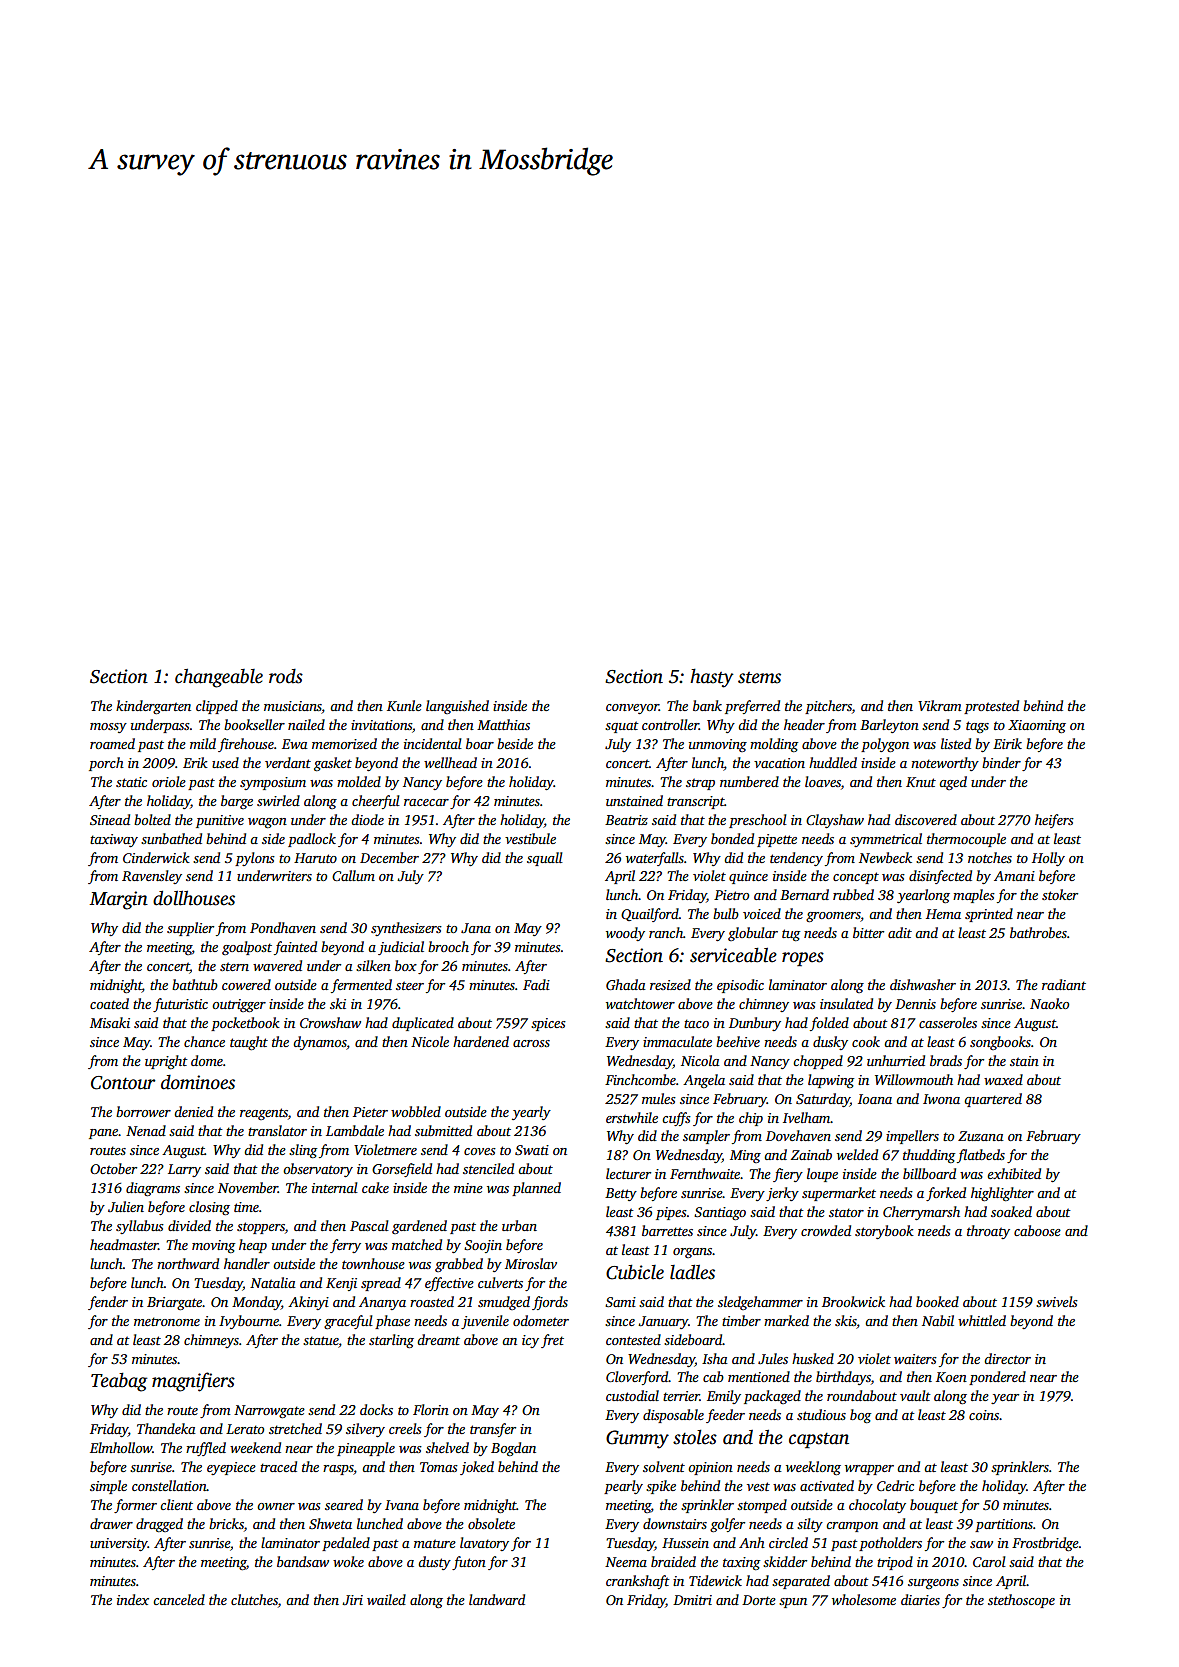 This page has height=1667, width=1179. I want to click on Knut, so click(921, 782).
